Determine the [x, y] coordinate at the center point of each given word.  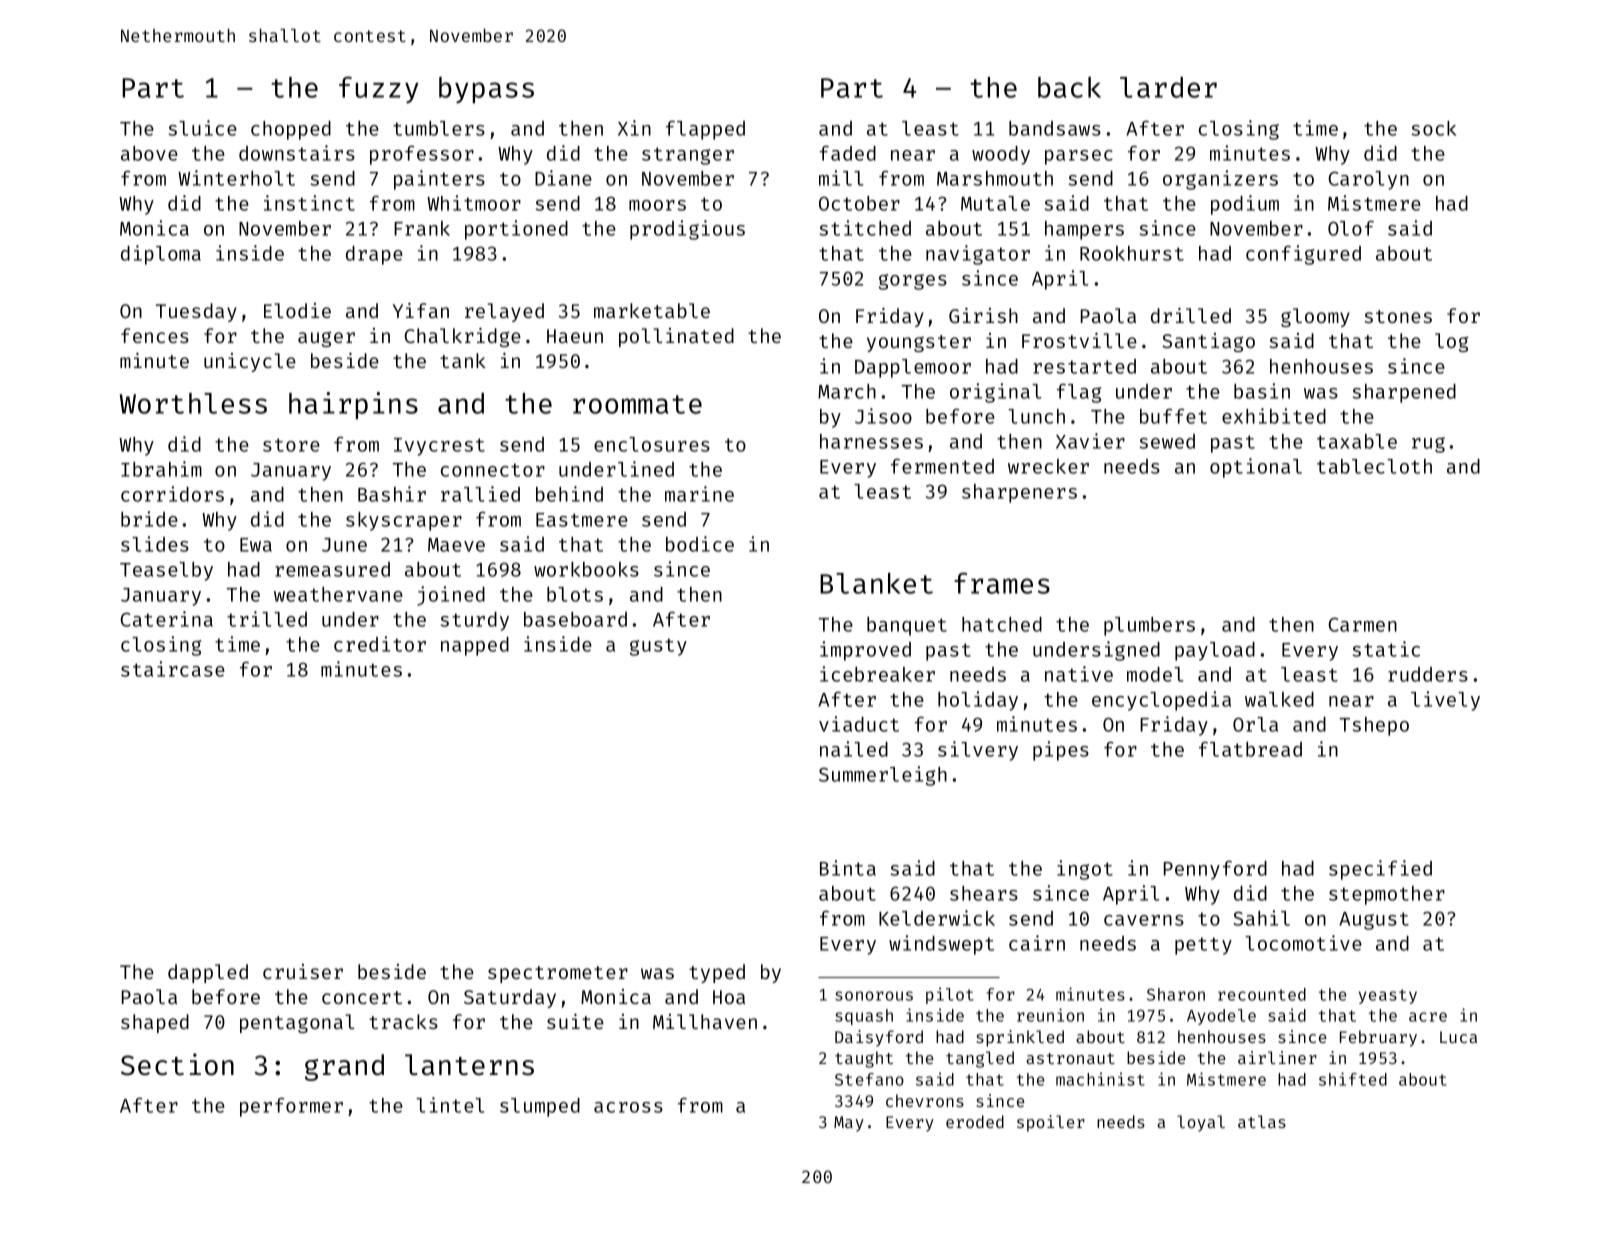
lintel [450, 1105]
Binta [848, 868]
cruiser [303, 971]
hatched [1002, 624]
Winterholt [236, 178]
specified [1380, 870]
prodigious [687, 230]
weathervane [338, 594]
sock [1434, 128]
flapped [705, 130]
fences [155, 335]
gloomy [1315, 317]
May [849, 1124]
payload [1215, 651]
